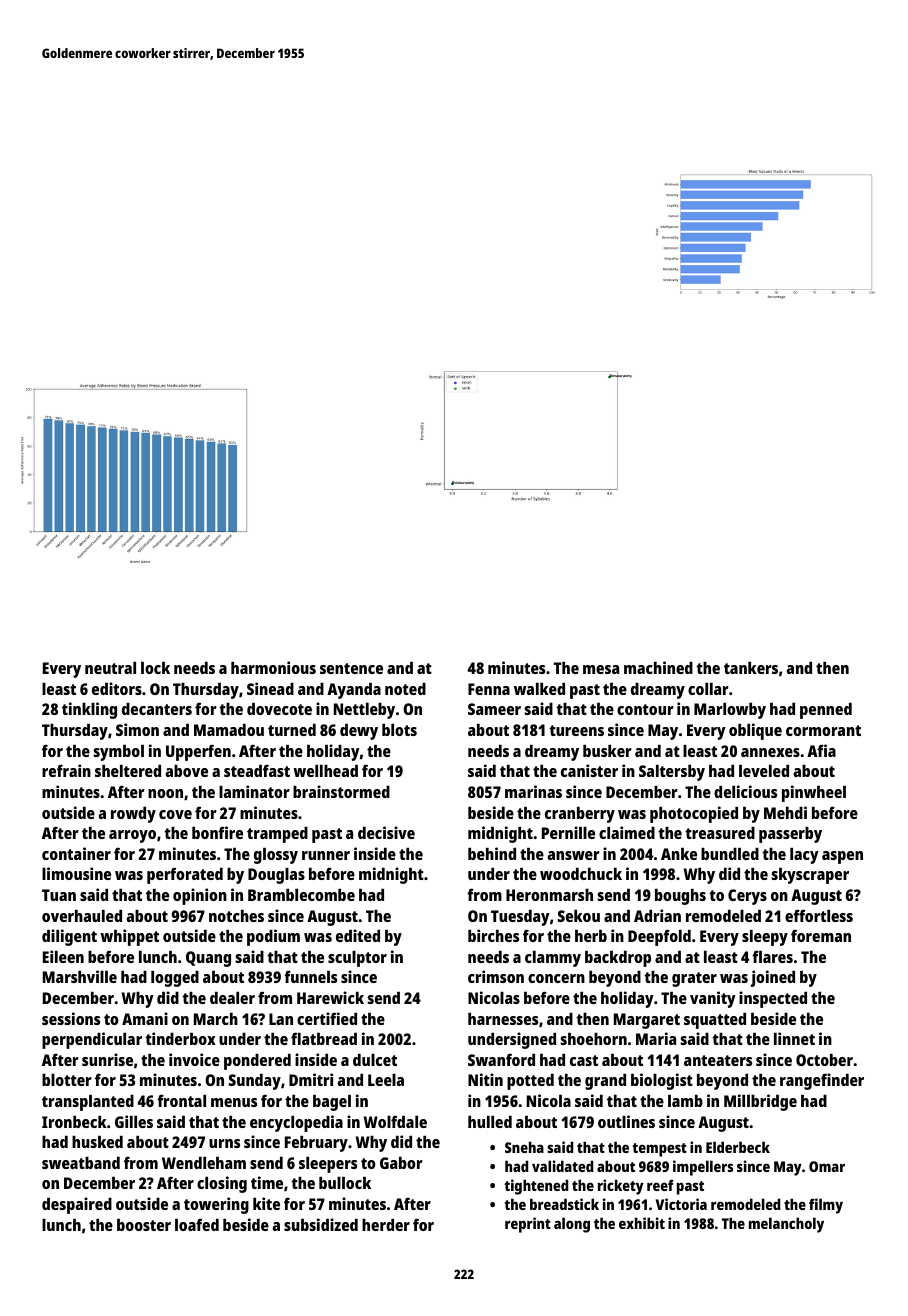 Image resolution: width=908 pixels, height=1316 pixels. Describe the element at coordinates (708, 689) in the screenshot. I see `collar` at that location.
